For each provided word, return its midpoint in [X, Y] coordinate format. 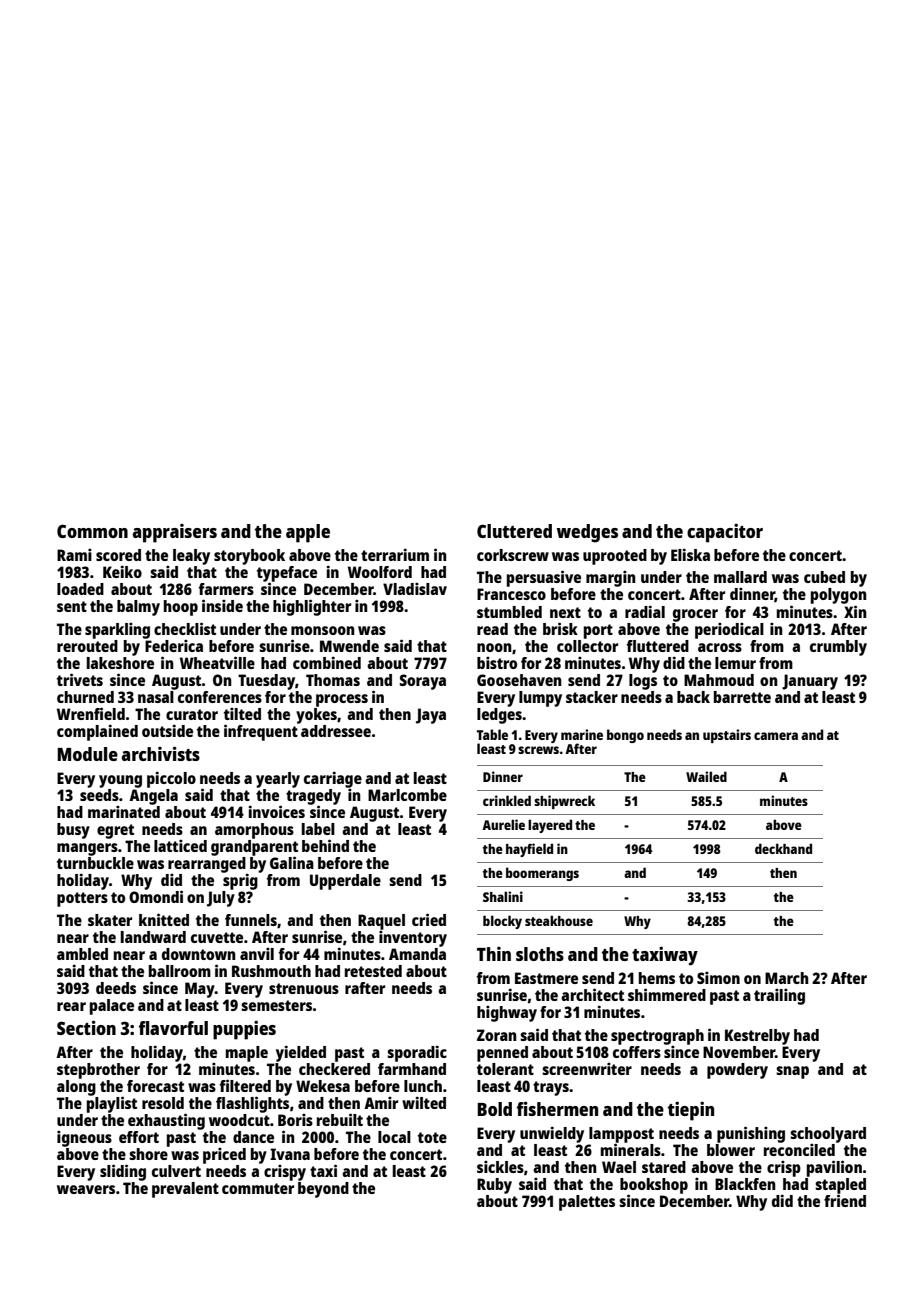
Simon [718, 978]
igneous [84, 1139]
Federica [174, 646]
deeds [116, 988]
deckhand [783, 848]
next [565, 612]
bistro [497, 663]
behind [325, 845]
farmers [226, 589]
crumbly [838, 648]
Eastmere [546, 978]
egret [115, 831]
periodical [729, 631]
